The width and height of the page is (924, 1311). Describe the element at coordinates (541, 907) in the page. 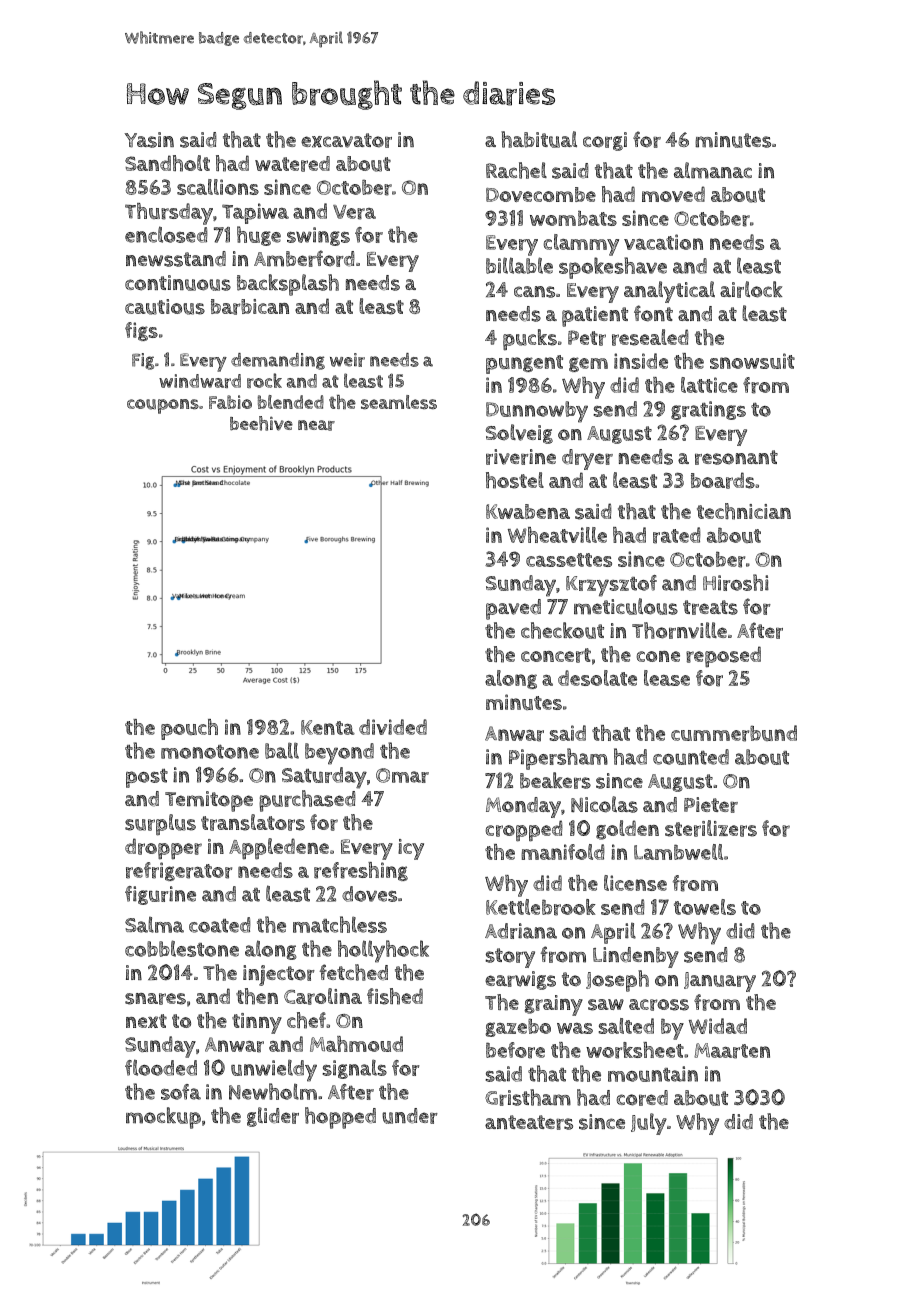

I see `Kettlebrook` at that location.
